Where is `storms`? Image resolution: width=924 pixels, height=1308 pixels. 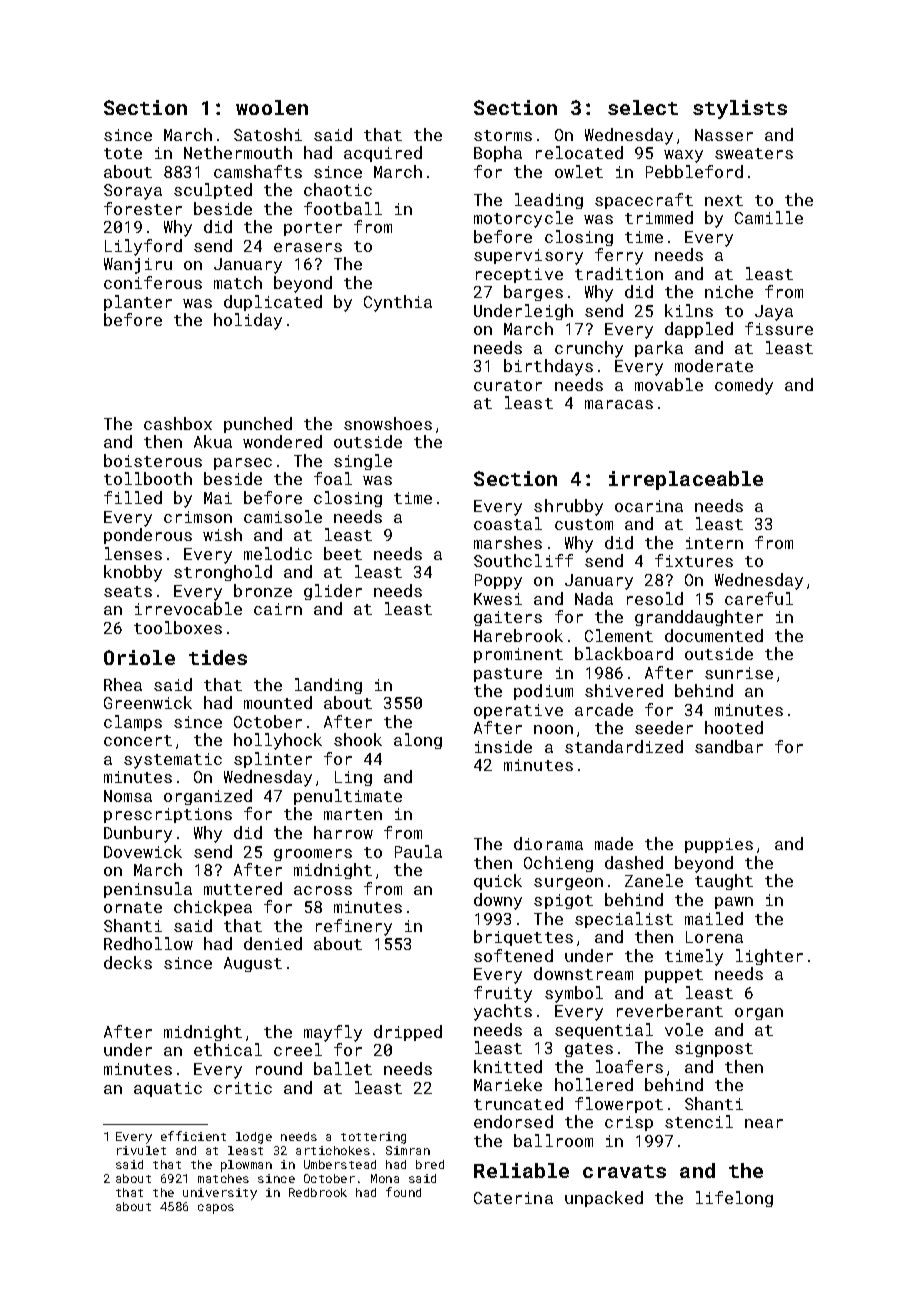 storms is located at coordinates (503, 135).
